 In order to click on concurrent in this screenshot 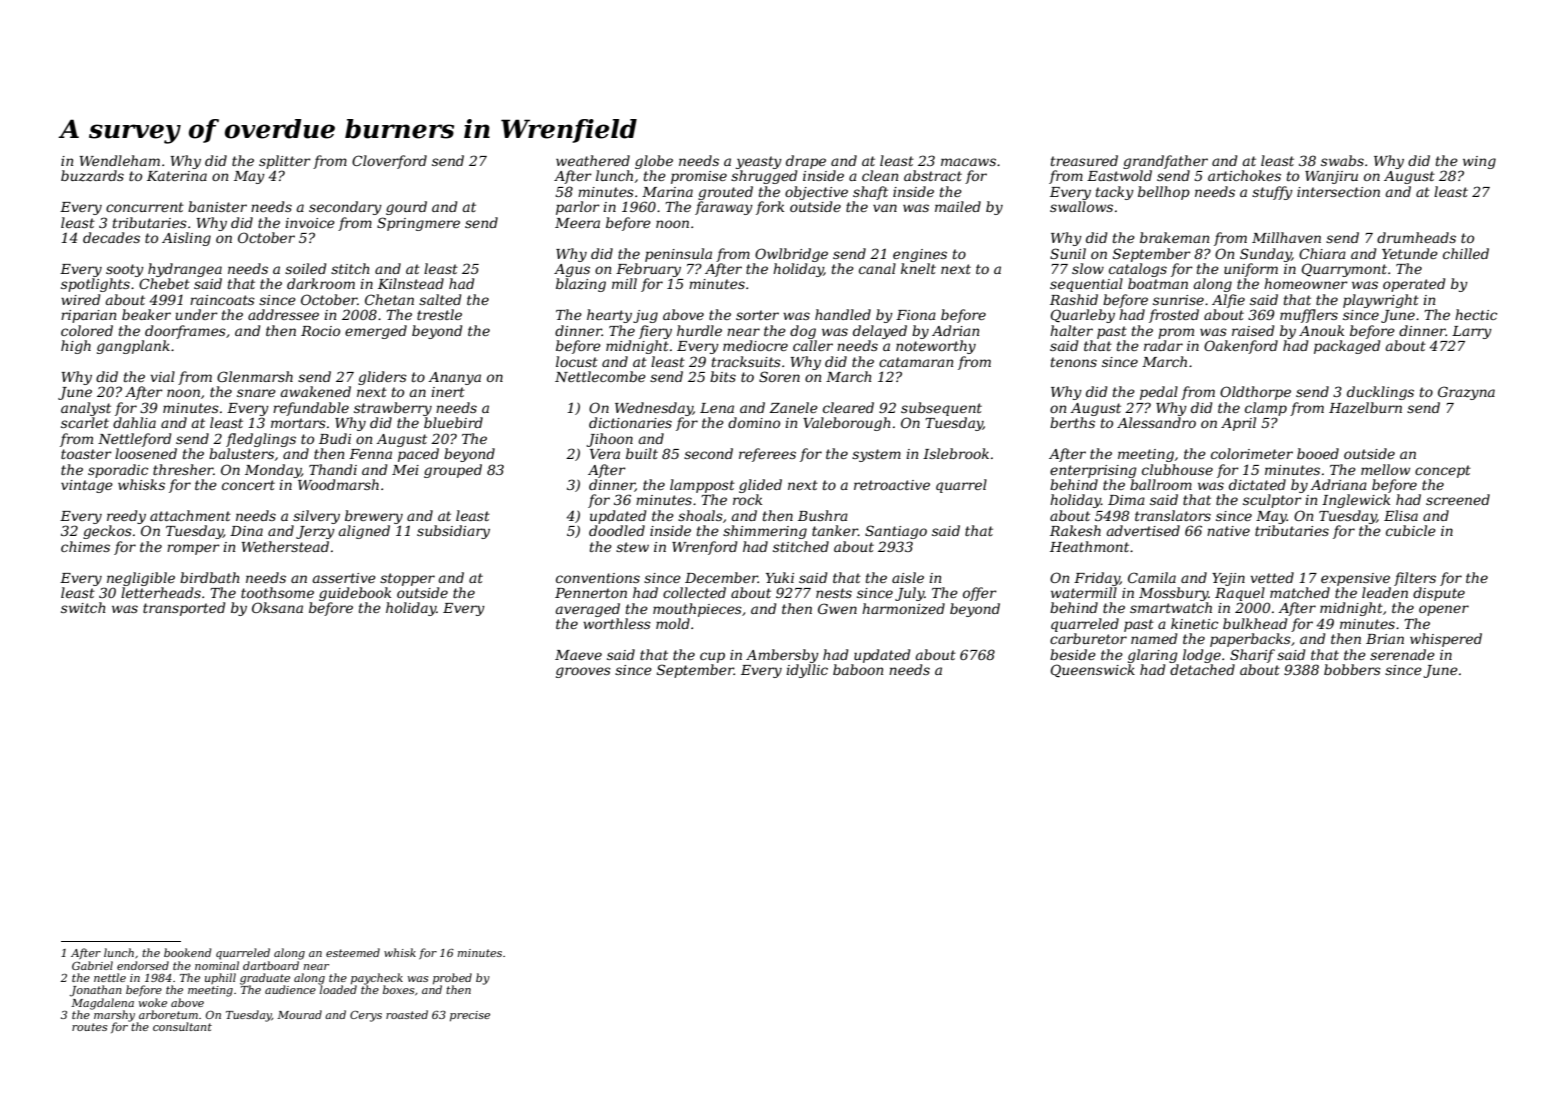, I will do `click(145, 207)`.
